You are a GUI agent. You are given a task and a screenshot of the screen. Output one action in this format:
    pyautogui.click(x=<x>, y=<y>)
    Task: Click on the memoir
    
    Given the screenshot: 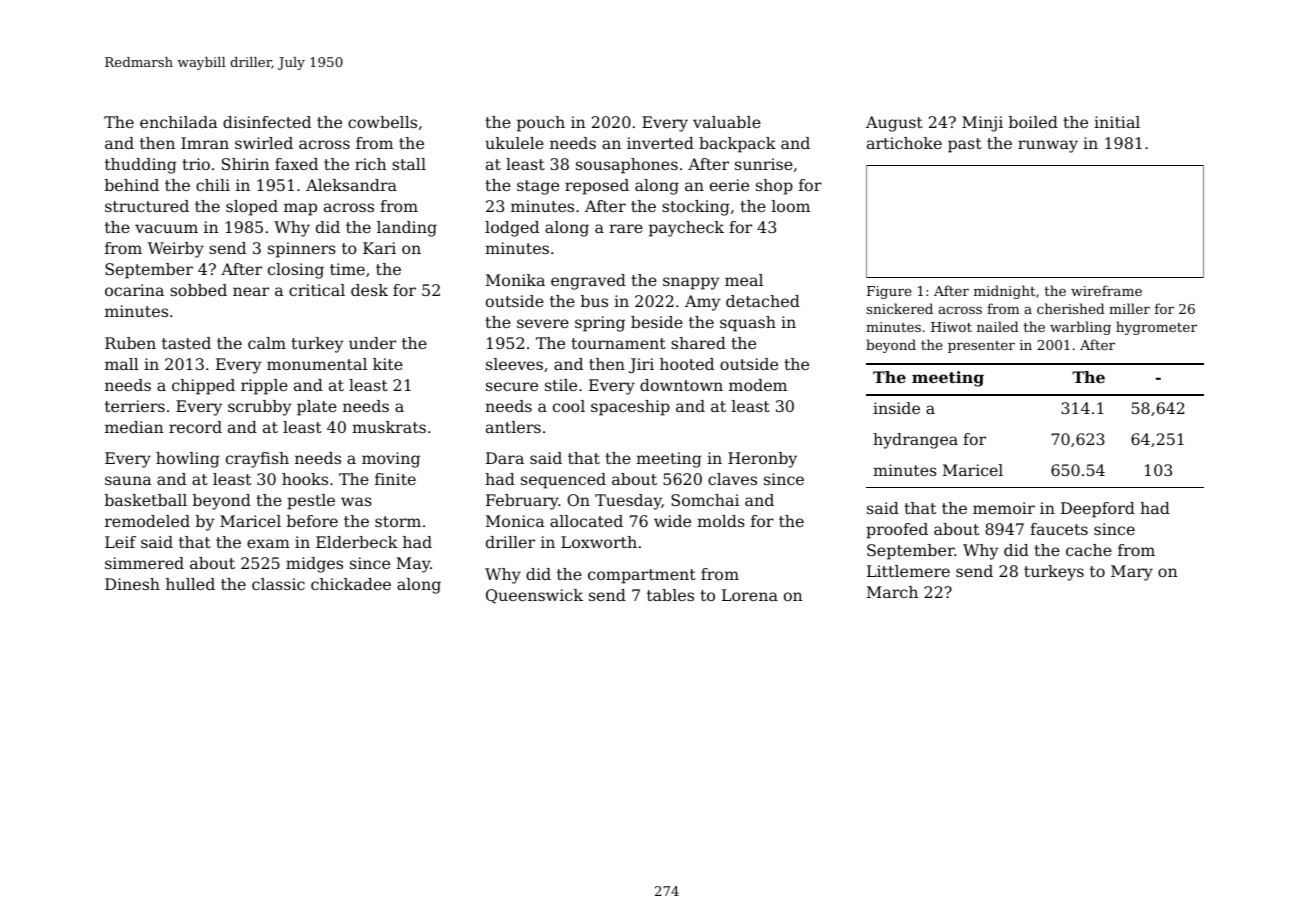 What is the action you would take?
    pyautogui.click(x=1004, y=508)
